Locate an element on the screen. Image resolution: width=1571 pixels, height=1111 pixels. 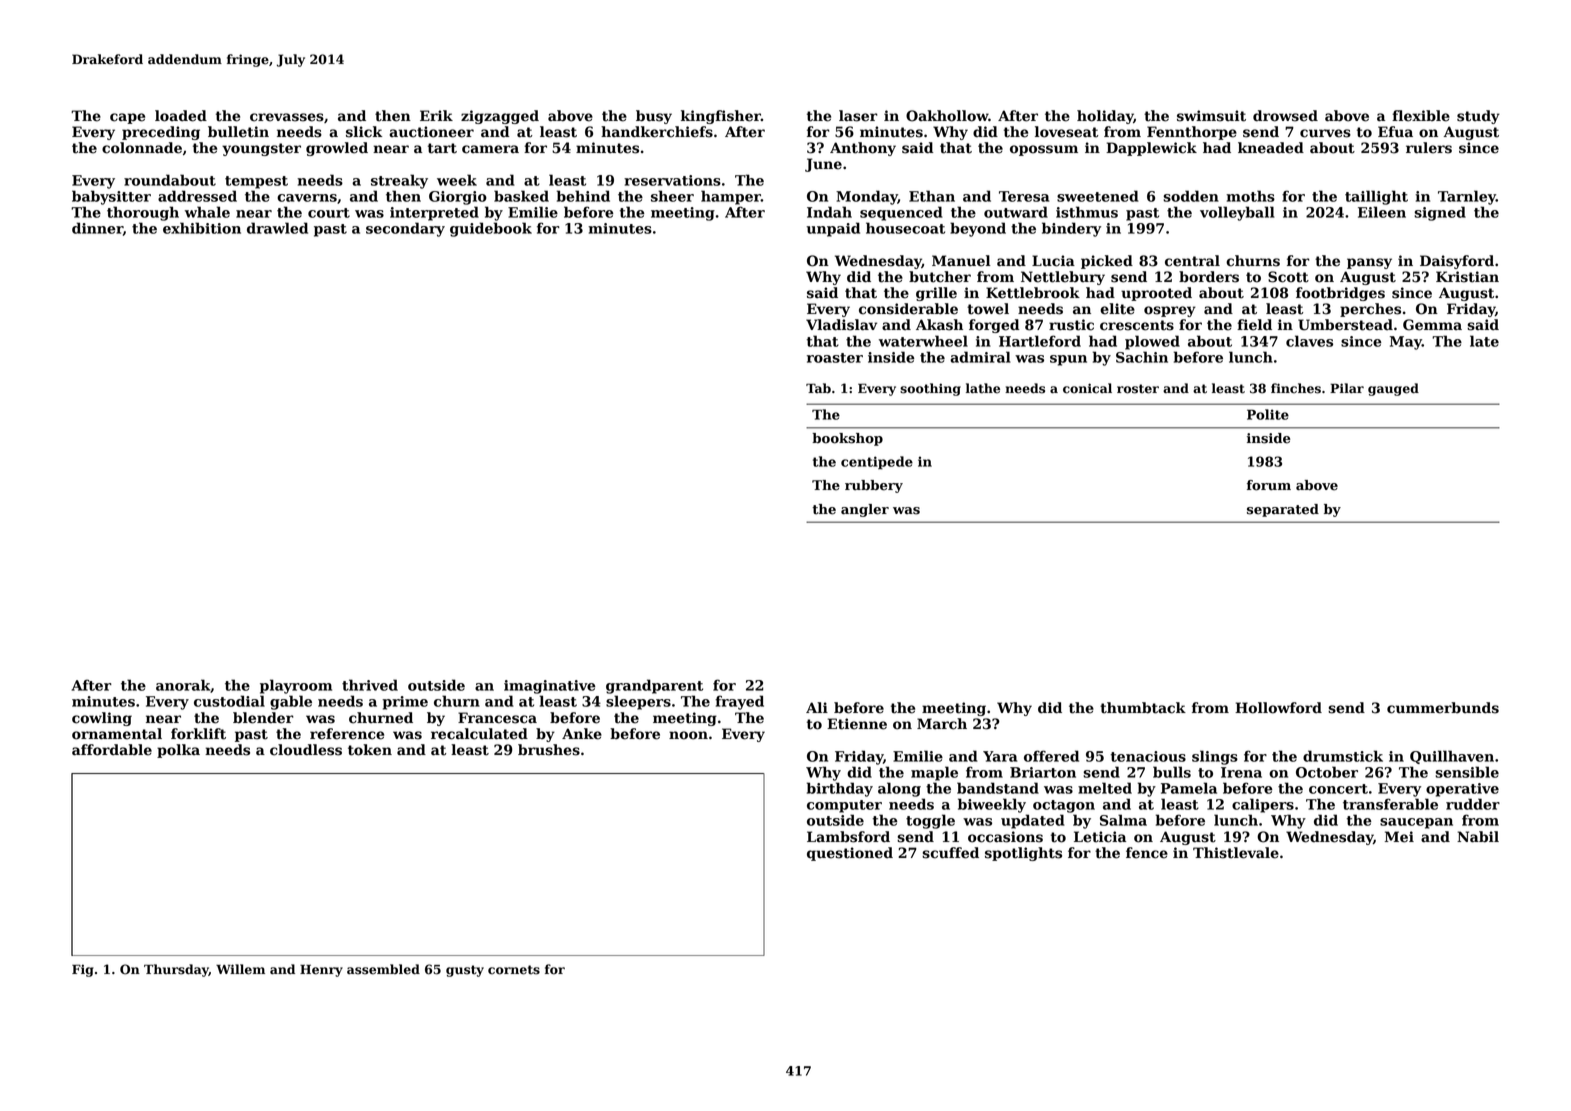
drowsed is located at coordinates (1285, 116).
